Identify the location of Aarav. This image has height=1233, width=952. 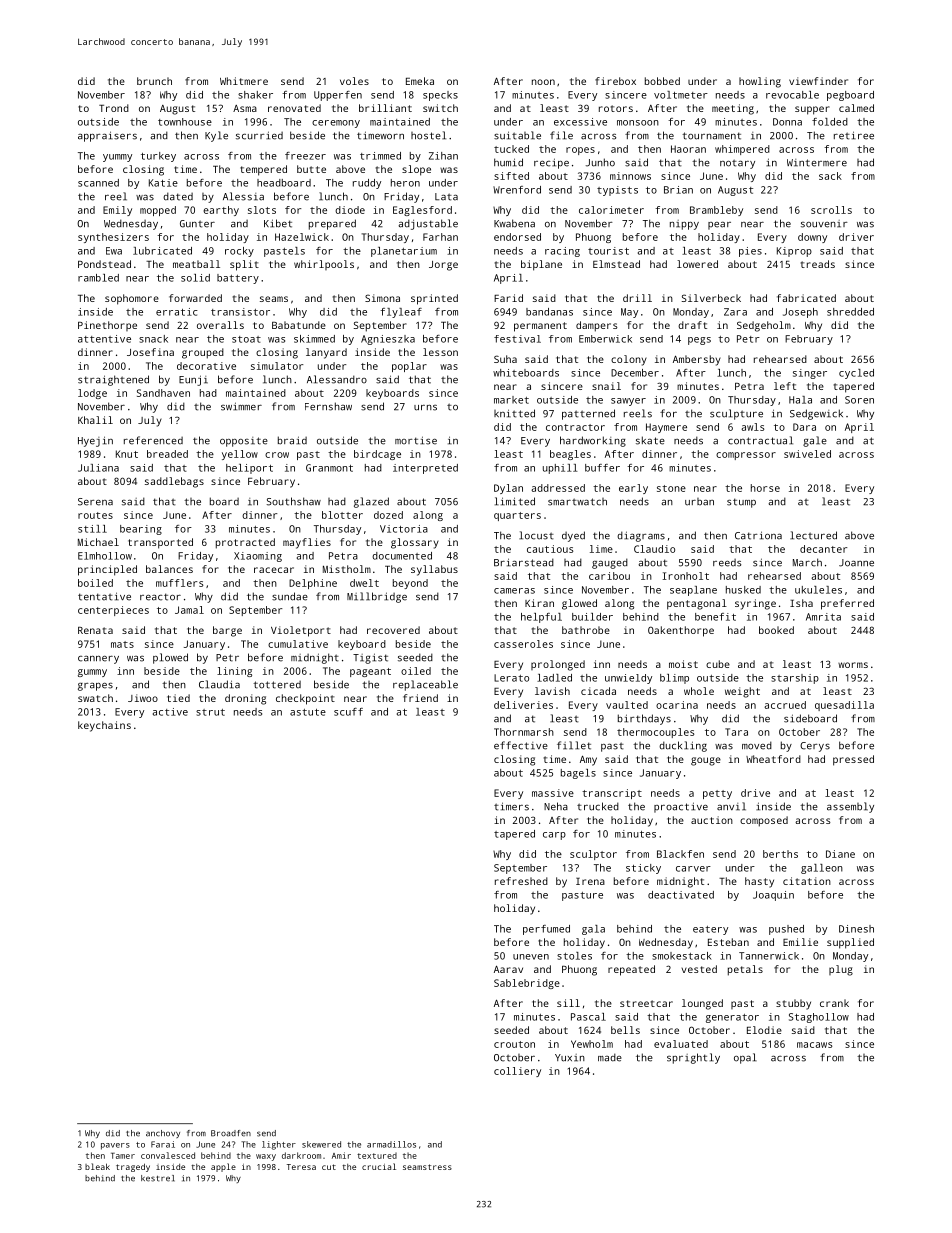
(508, 969).
